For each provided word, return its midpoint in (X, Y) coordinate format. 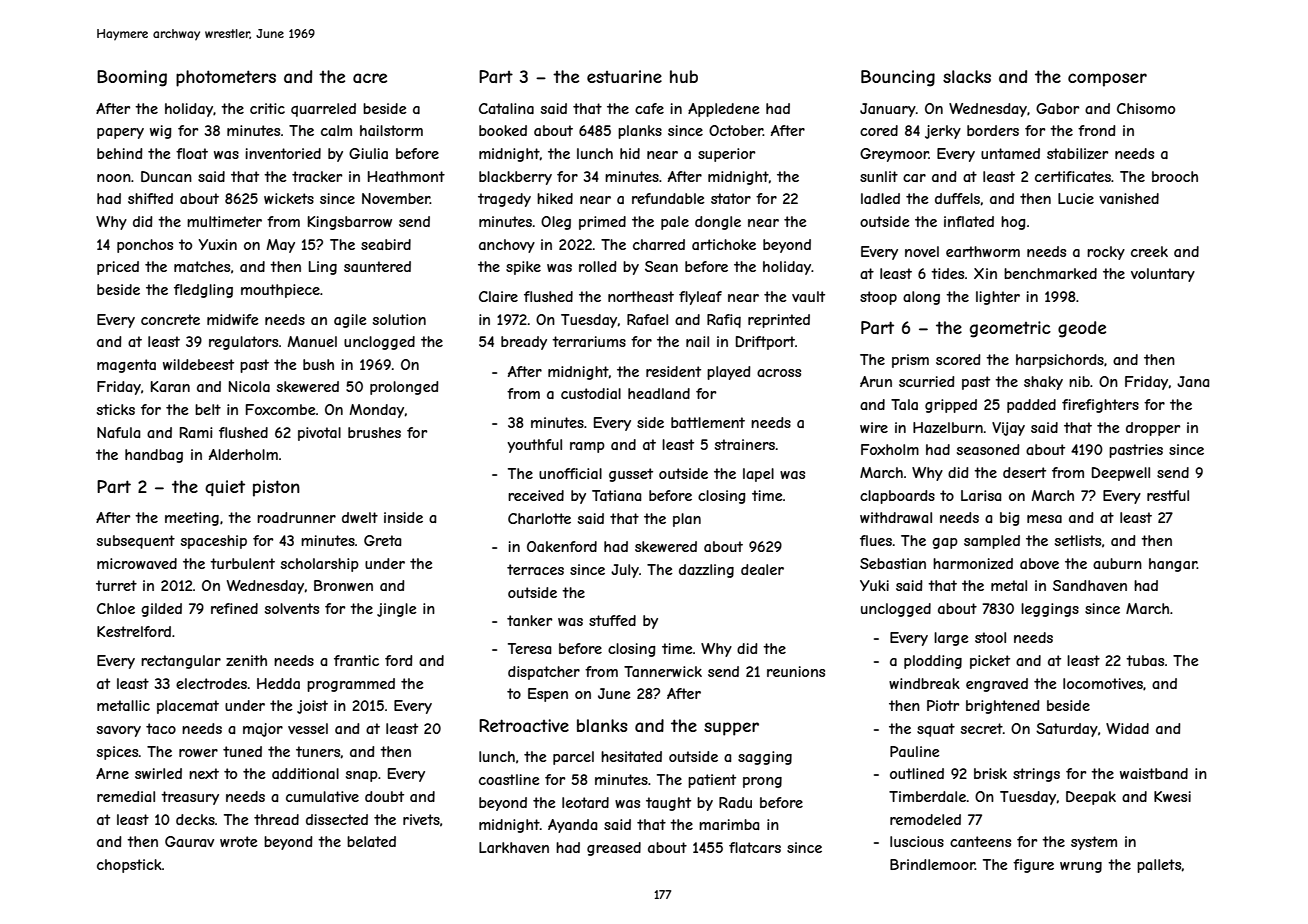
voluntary (1163, 275)
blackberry (515, 178)
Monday (377, 411)
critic (267, 108)
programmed (351, 685)
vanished (1129, 198)
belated (371, 841)
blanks (602, 725)
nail (697, 341)
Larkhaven (514, 847)
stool (990, 637)
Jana (1193, 381)
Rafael (647, 319)
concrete (170, 319)
